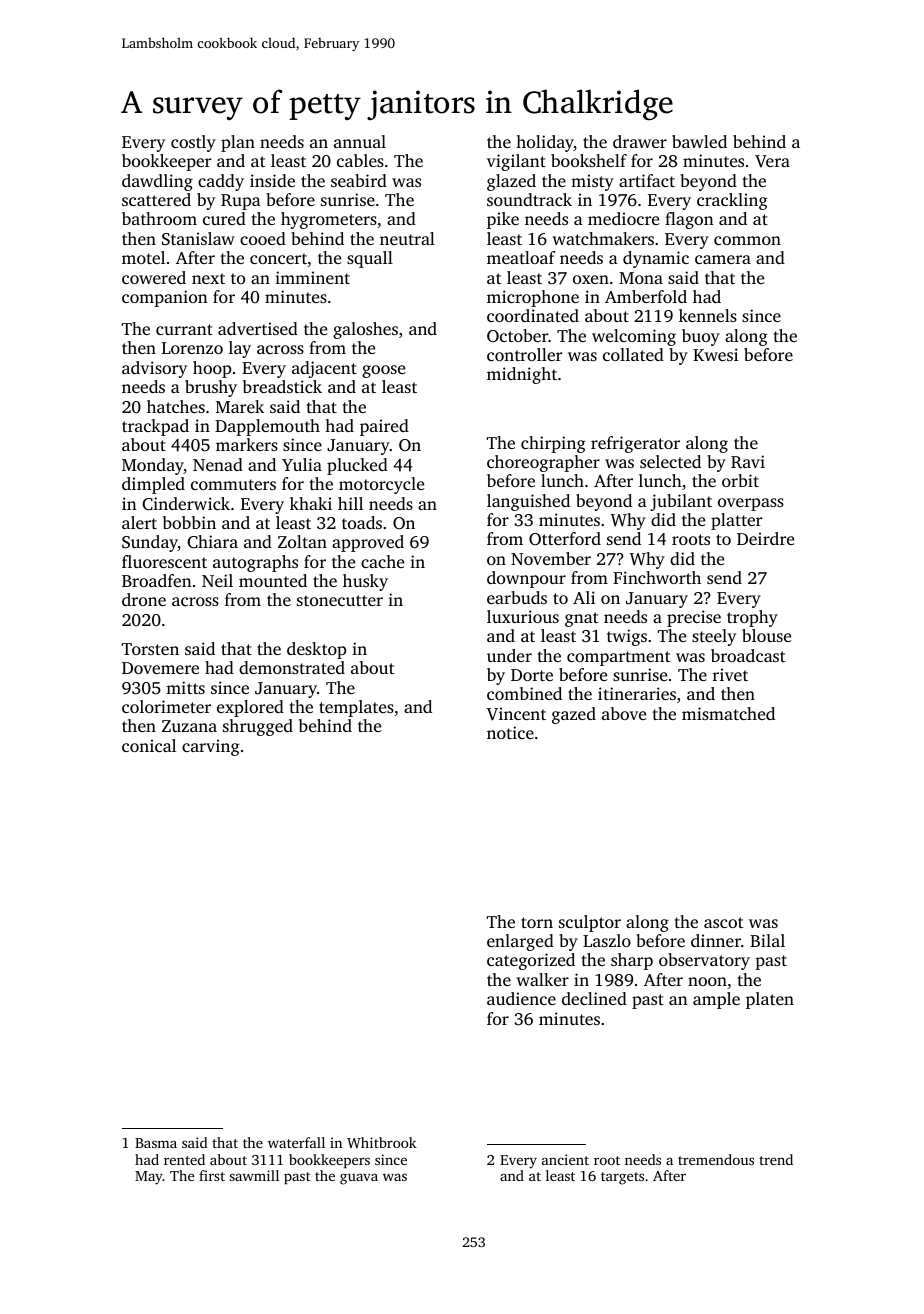 The height and width of the screenshot is (1314, 924). I want to click on meatloaf, so click(521, 257).
